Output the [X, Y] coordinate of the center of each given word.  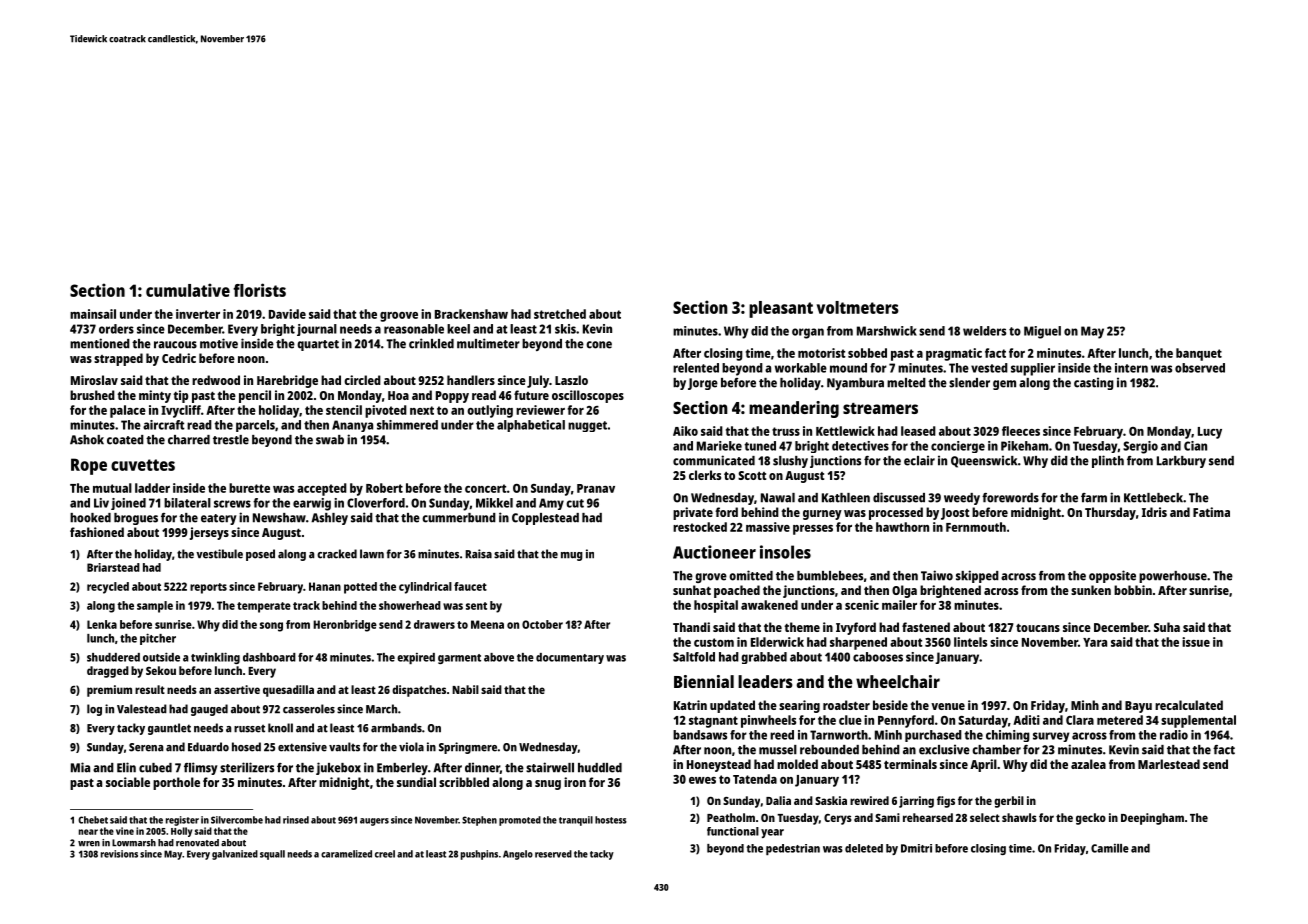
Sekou [161, 670]
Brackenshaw [471, 314]
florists [259, 290]
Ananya [352, 426]
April [983, 765]
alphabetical [531, 426]
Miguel [1042, 332]
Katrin [690, 705]
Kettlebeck [1153, 498]
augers [374, 822]
